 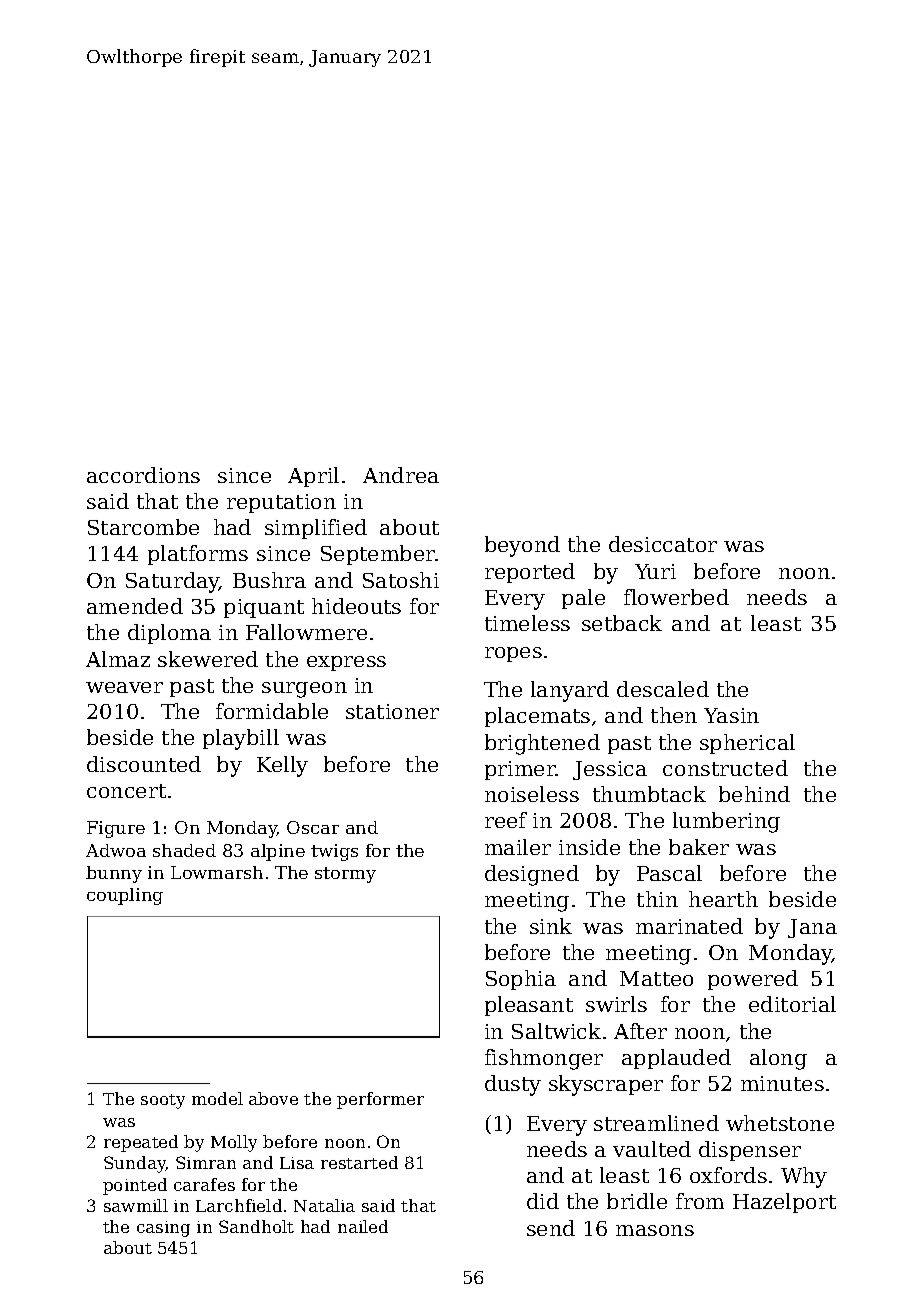 I want to click on Andrea, so click(x=401, y=475).
